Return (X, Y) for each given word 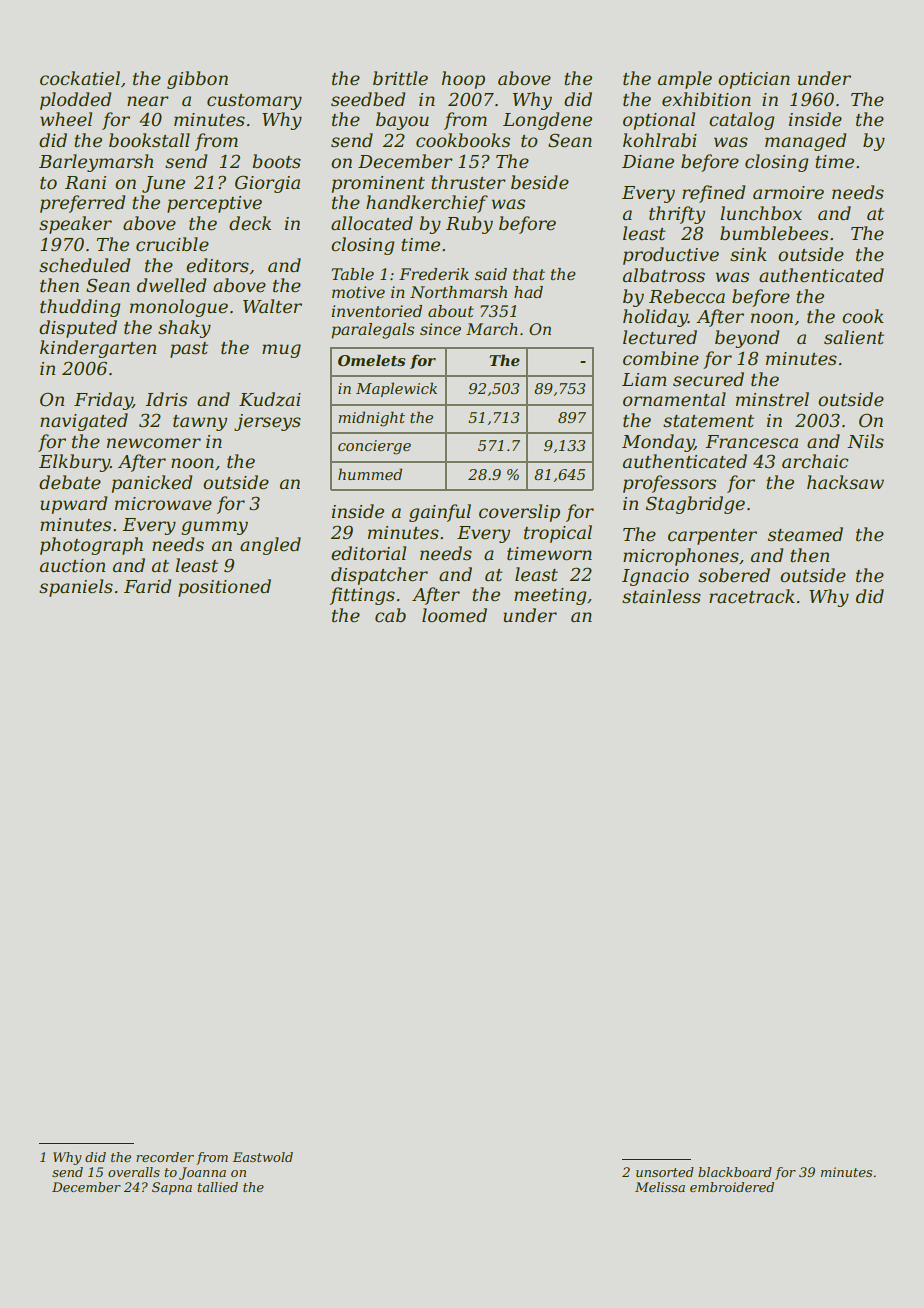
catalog (741, 121)
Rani (85, 182)
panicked (152, 484)
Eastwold (263, 1157)
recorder (165, 1157)
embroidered (732, 1187)
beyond (747, 339)
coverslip (519, 513)
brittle (400, 78)
